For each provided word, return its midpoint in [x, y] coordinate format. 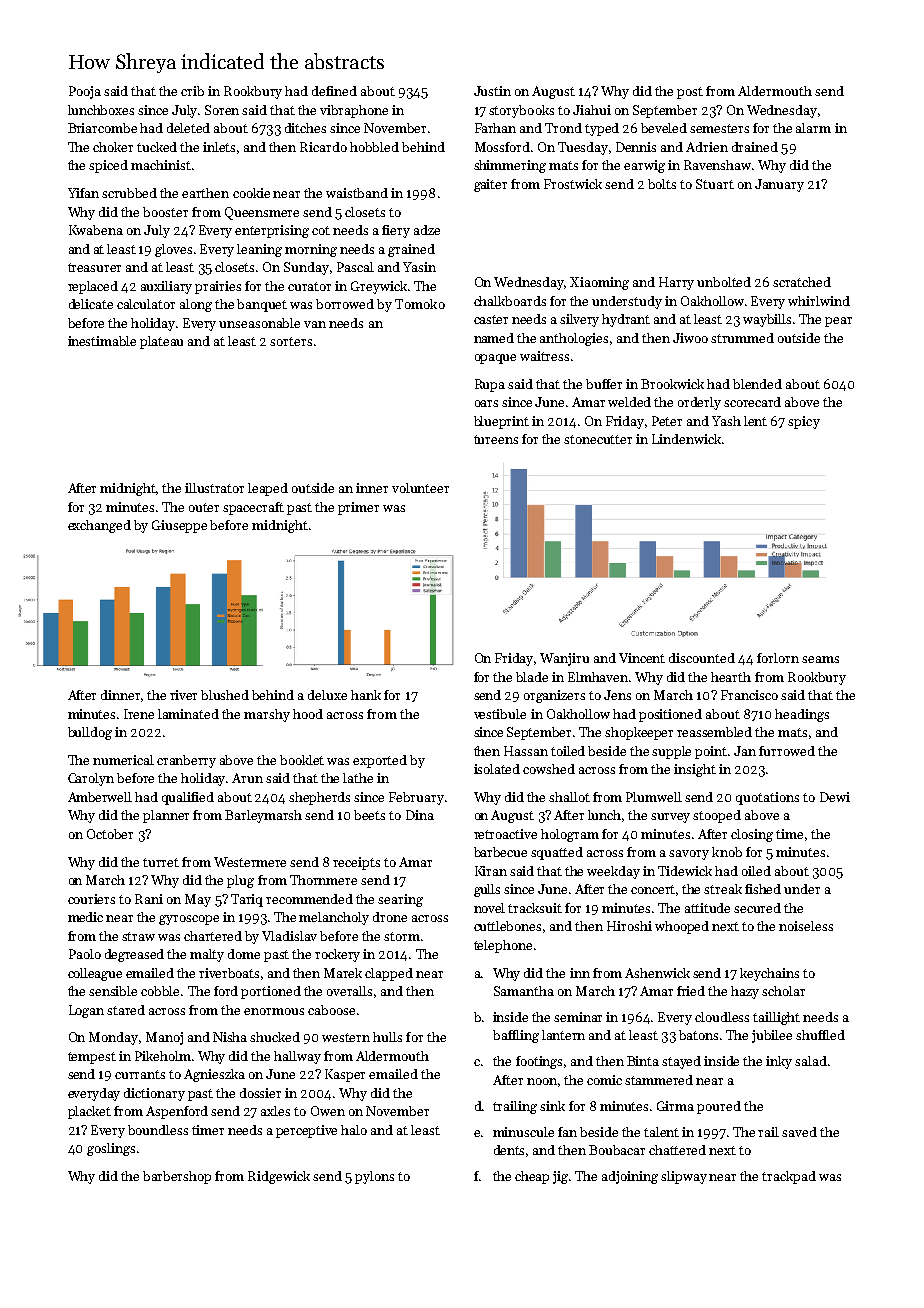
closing [752, 835]
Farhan [495, 128]
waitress [544, 356]
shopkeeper [639, 733]
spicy [804, 422]
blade [532, 677]
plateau [161, 342]
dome [244, 954]
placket [89, 1112]
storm [402, 936]
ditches [305, 128]
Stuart [715, 184]
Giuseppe [179, 526]
